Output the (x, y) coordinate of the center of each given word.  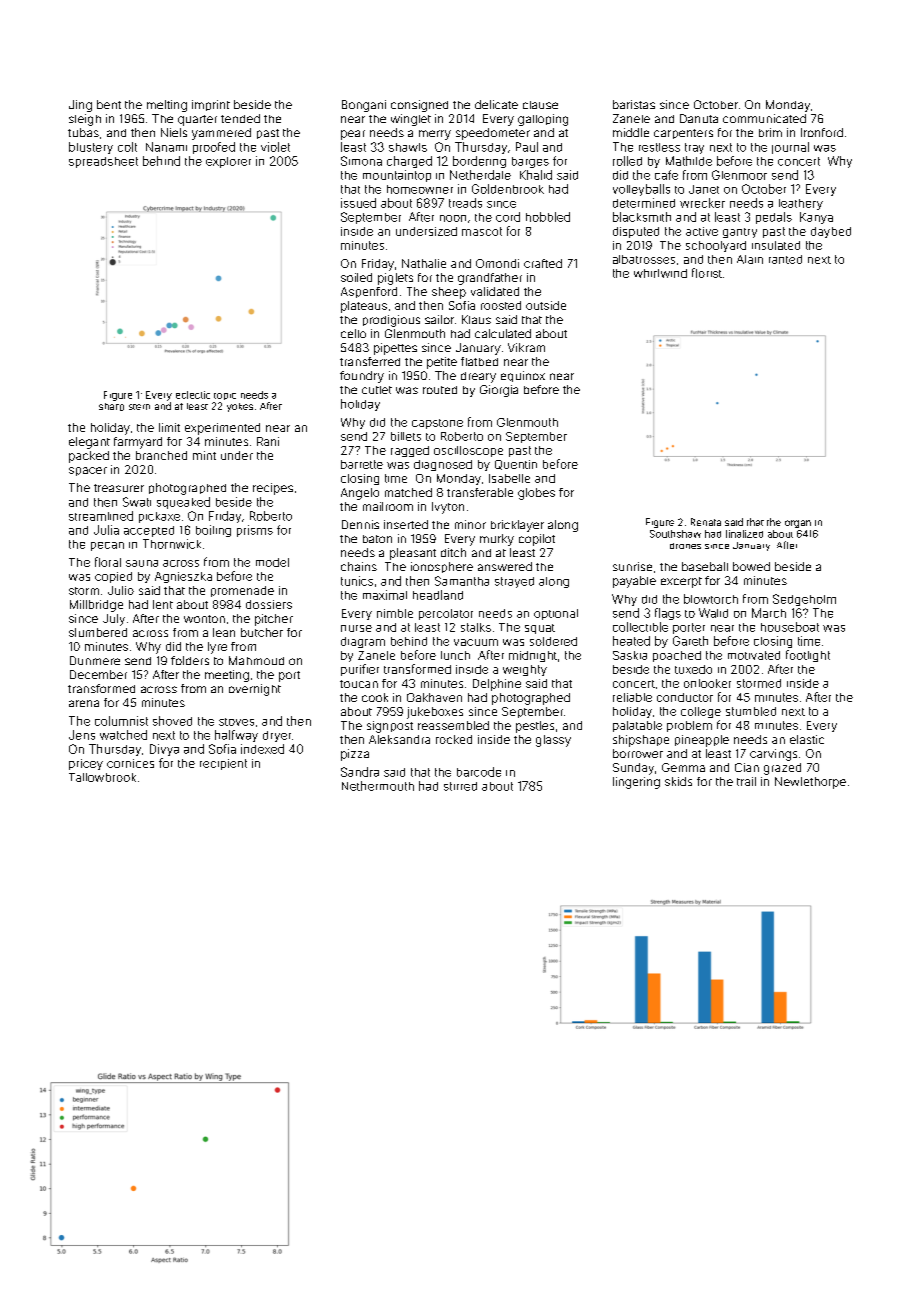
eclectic (193, 395)
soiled (356, 277)
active (702, 231)
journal (790, 148)
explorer (228, 162)
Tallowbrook (102, 777)
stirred (460, 786)
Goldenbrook (508, 189)
